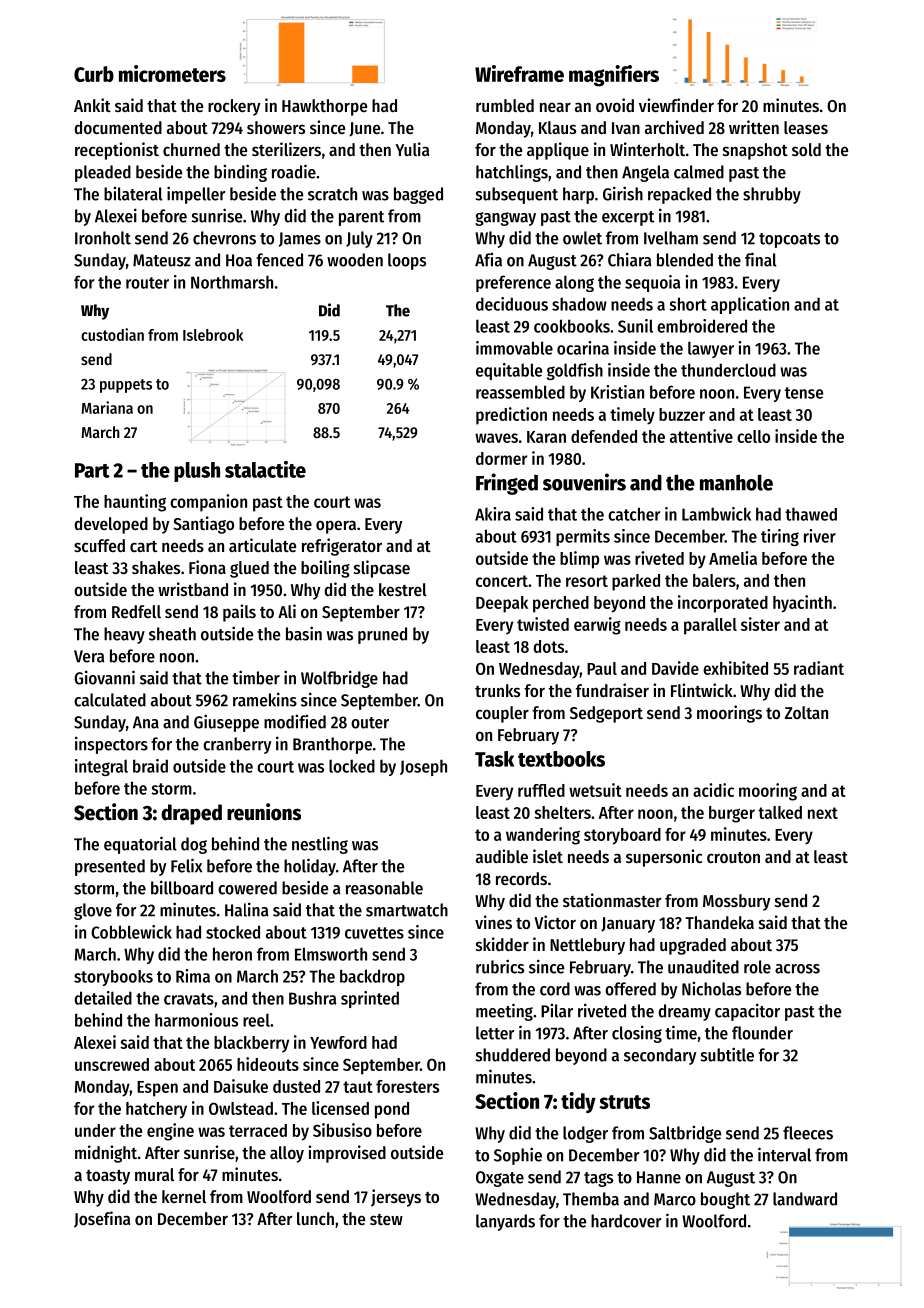 This screenshot has width=924, height=1308. I want to click on Hawkthorpe, so click(324, 107).
